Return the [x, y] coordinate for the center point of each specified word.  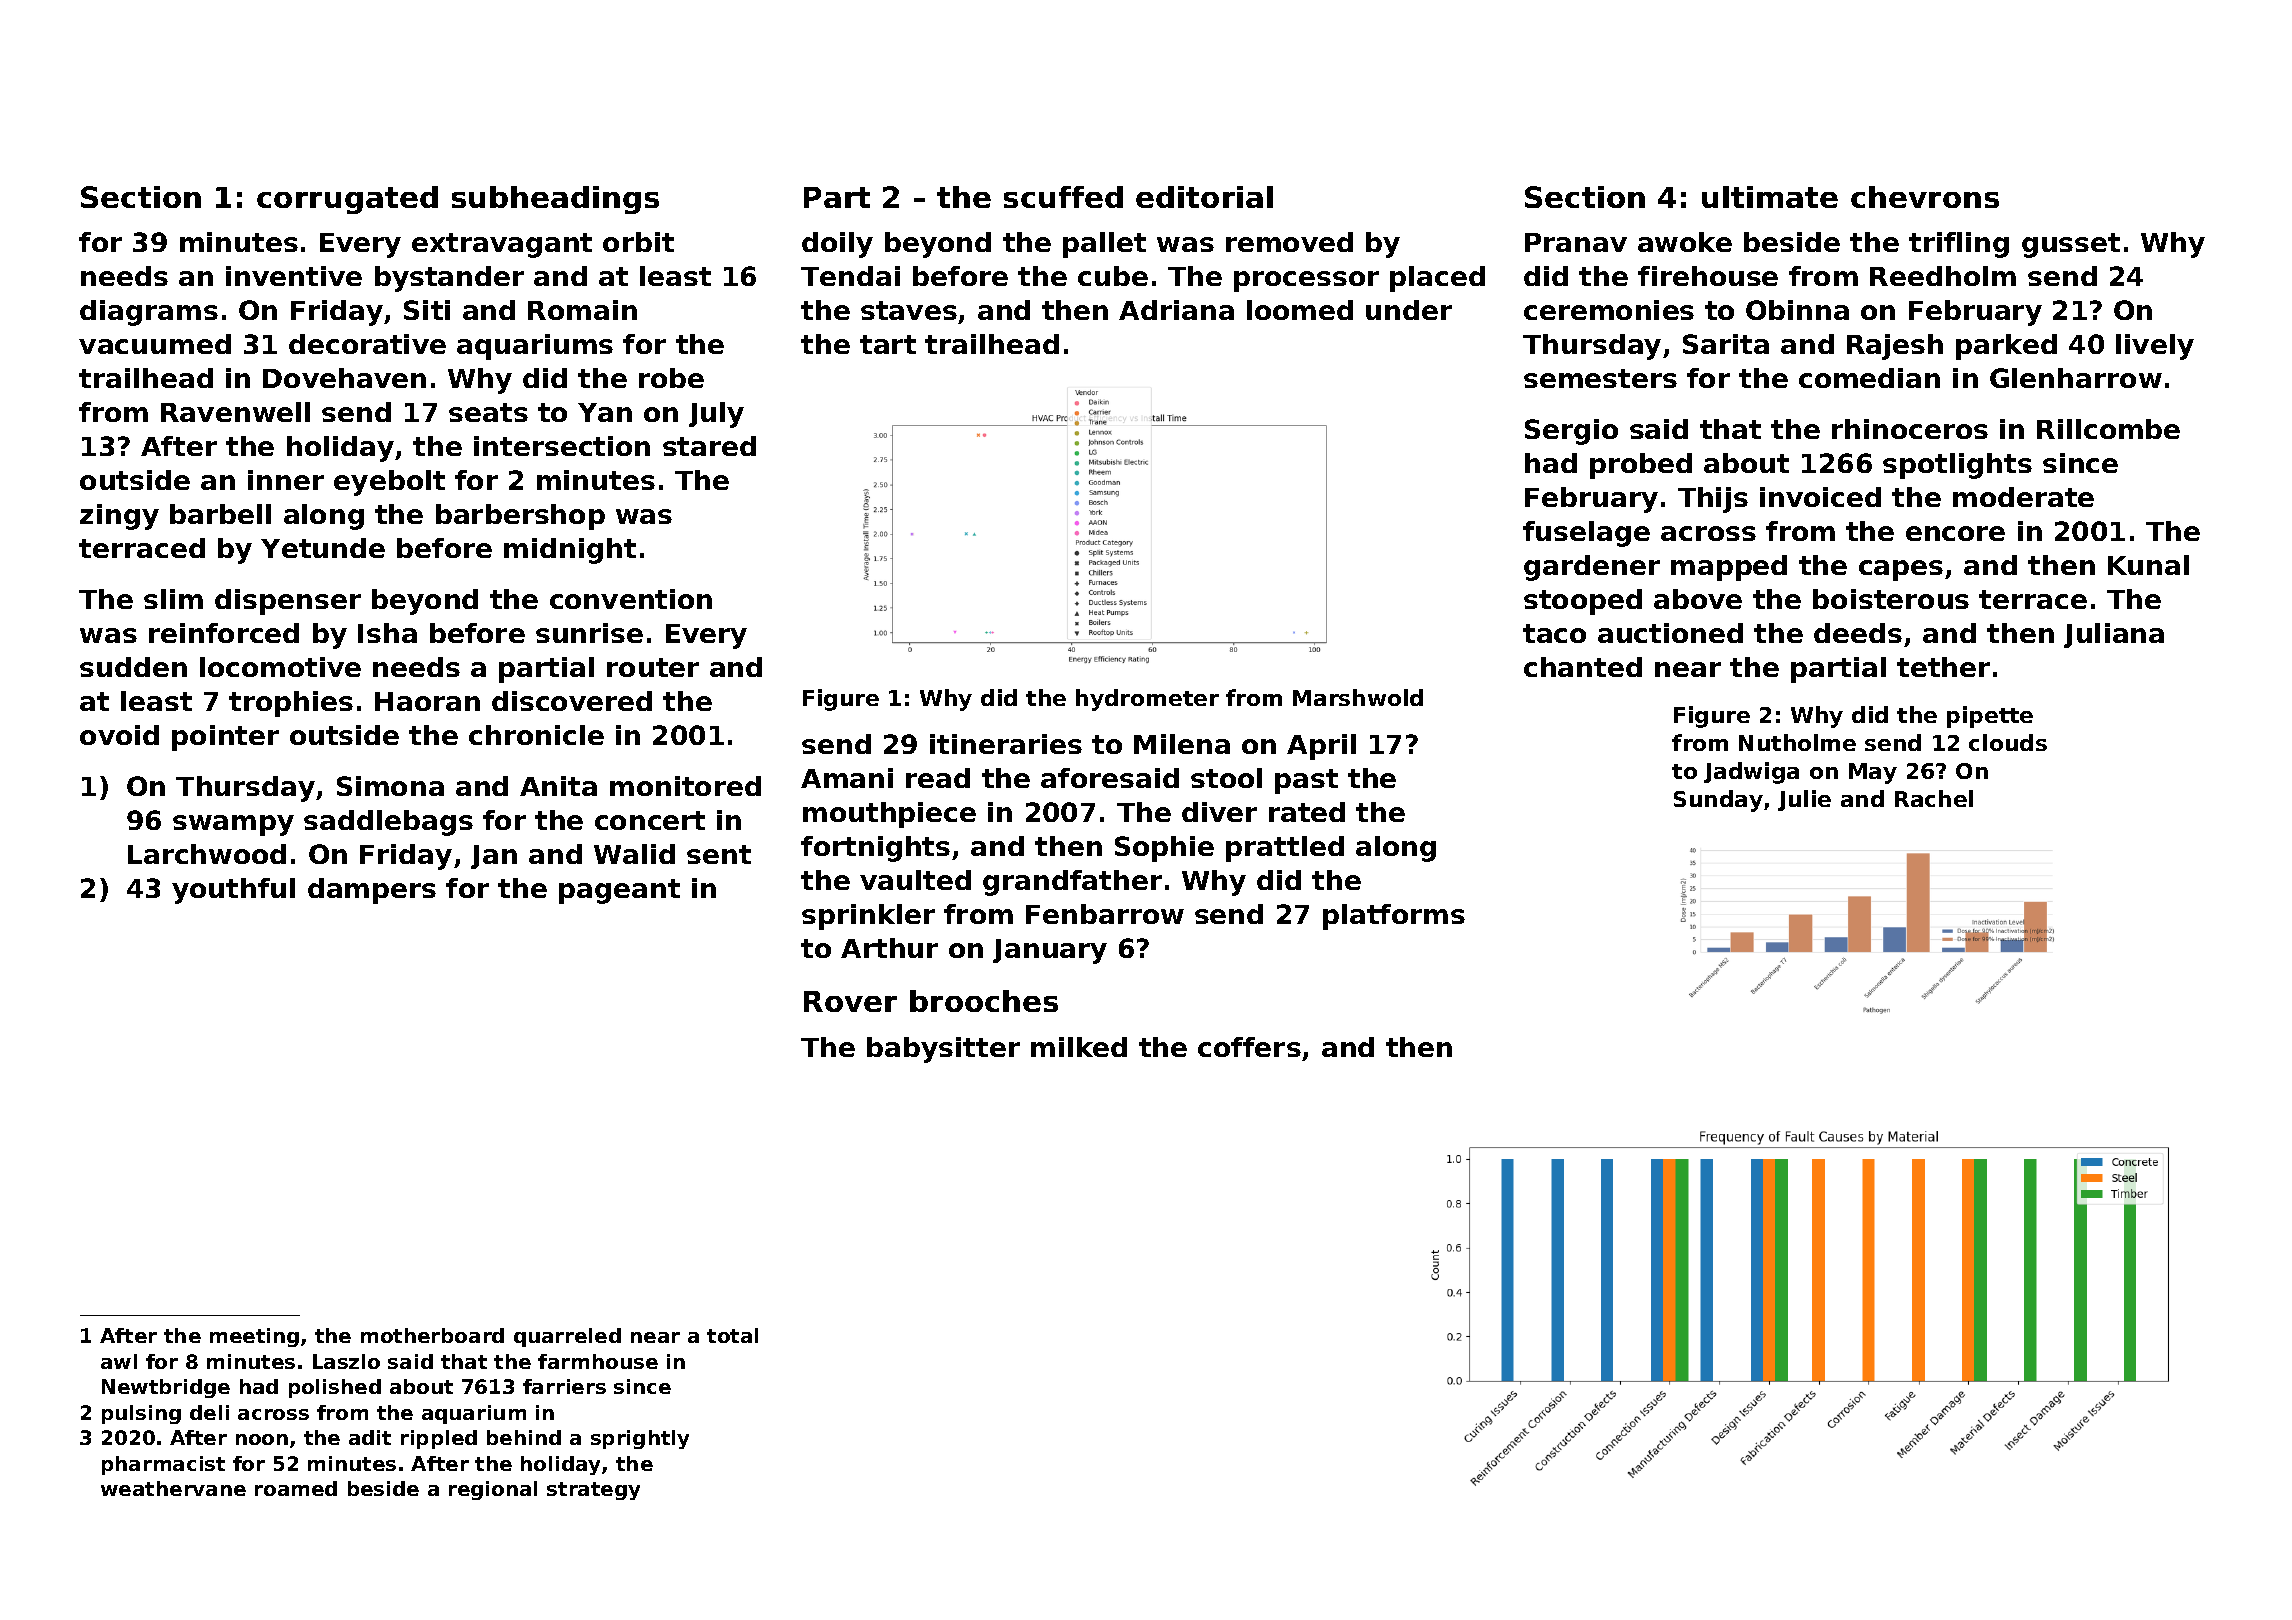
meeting [254, 1337]
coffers [1249, 1047]
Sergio [1571, 432]
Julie [1804, 800]
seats [488, 412]
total [732, 1335]
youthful [233, 891]
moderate [2023, 497]
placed [1437, 279]
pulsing [141, 1414]
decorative [367, 344]
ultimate [1770, 197]
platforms [1394, 917]
